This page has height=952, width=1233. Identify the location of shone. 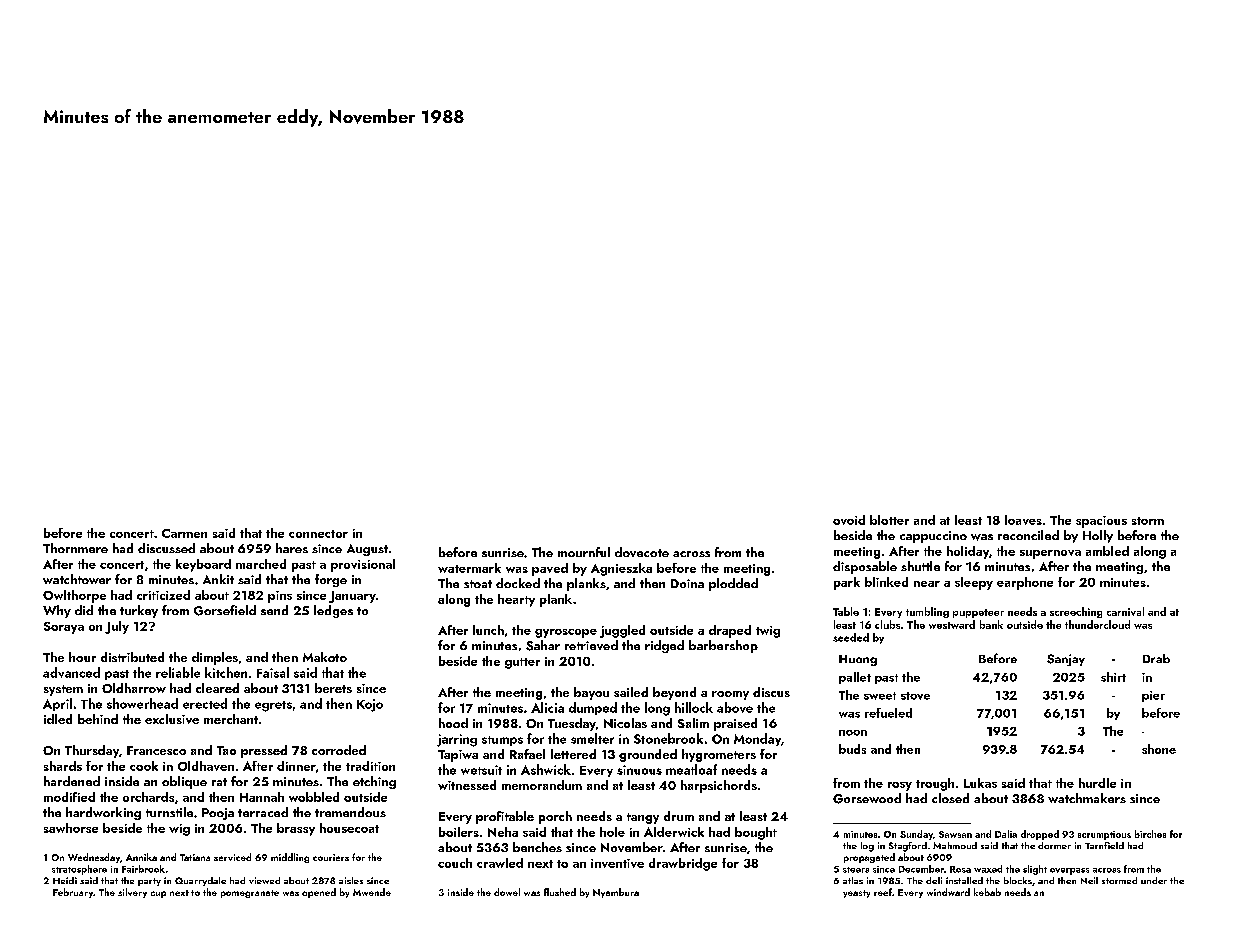
(1159, 749).
